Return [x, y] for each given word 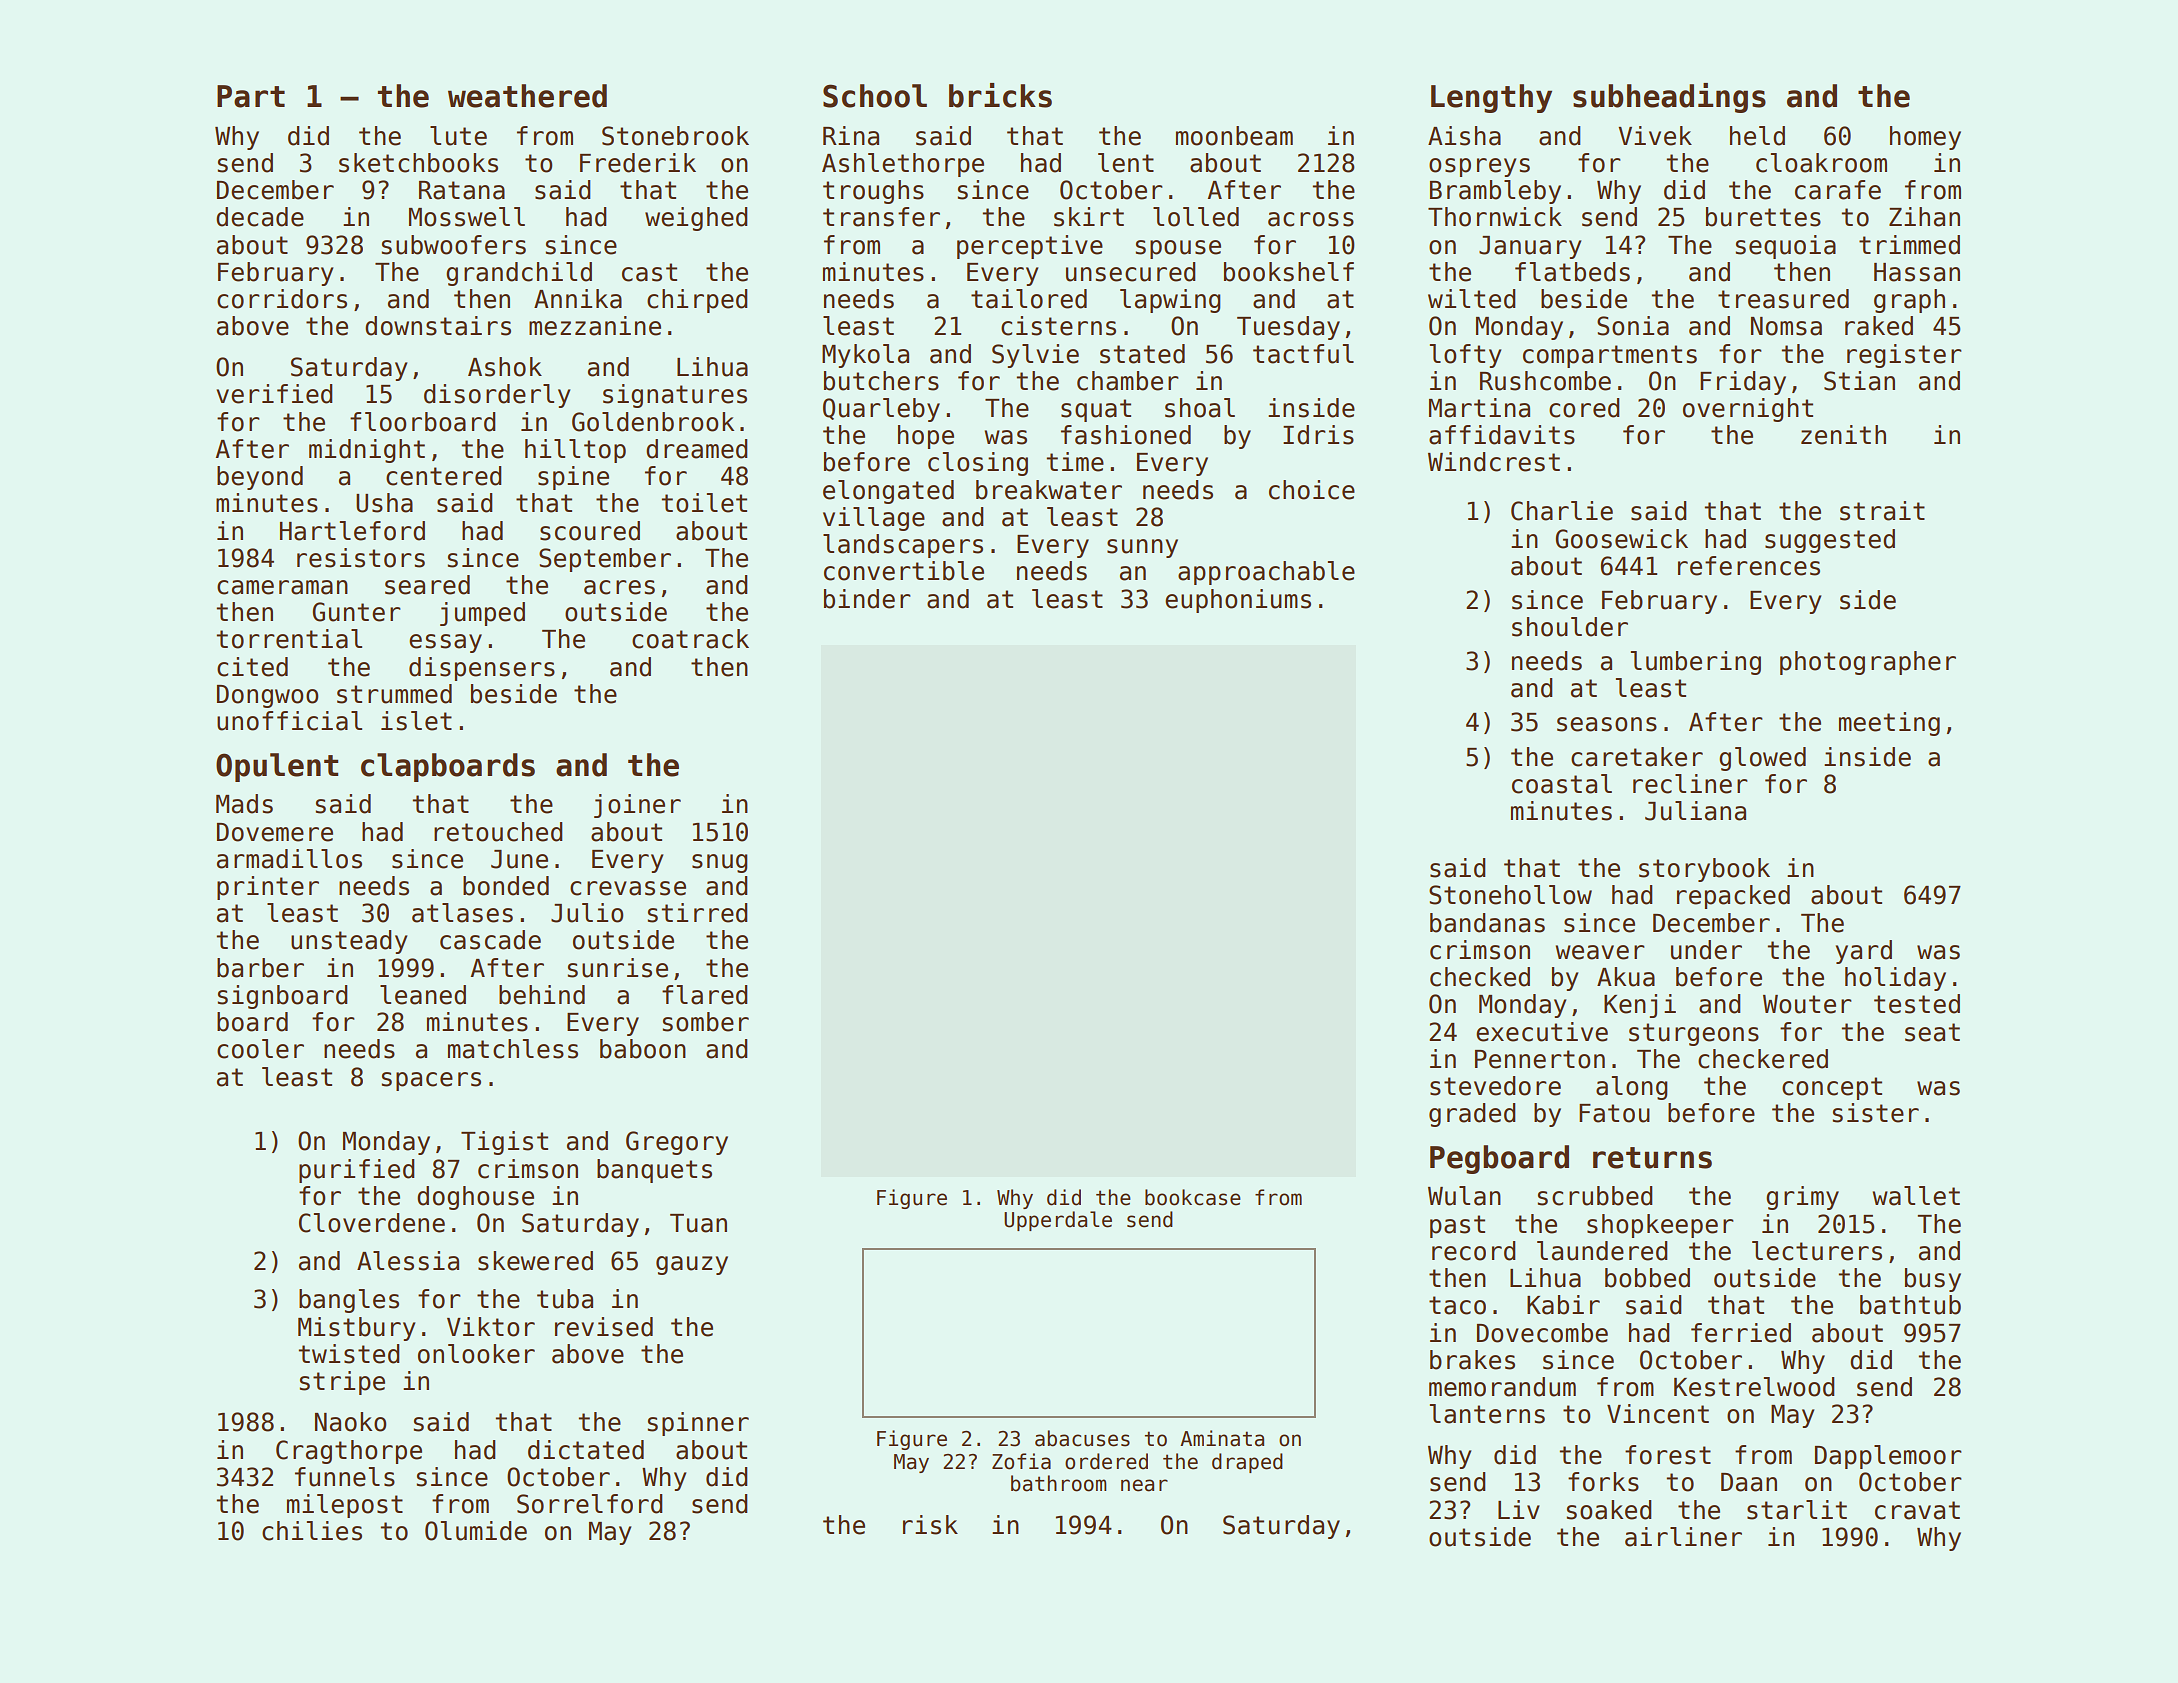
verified [274, 394]
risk [930, 1525]
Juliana [1695, 811]
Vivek [1655, 136]
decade [260, 217]
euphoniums [1238, 601]
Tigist [504, 1143]
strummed [394, 694]
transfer [881, 217]
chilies [312, 1531]
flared [704, 995]
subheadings [1669, 98]
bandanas [1487, 923]
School [875, 96]
